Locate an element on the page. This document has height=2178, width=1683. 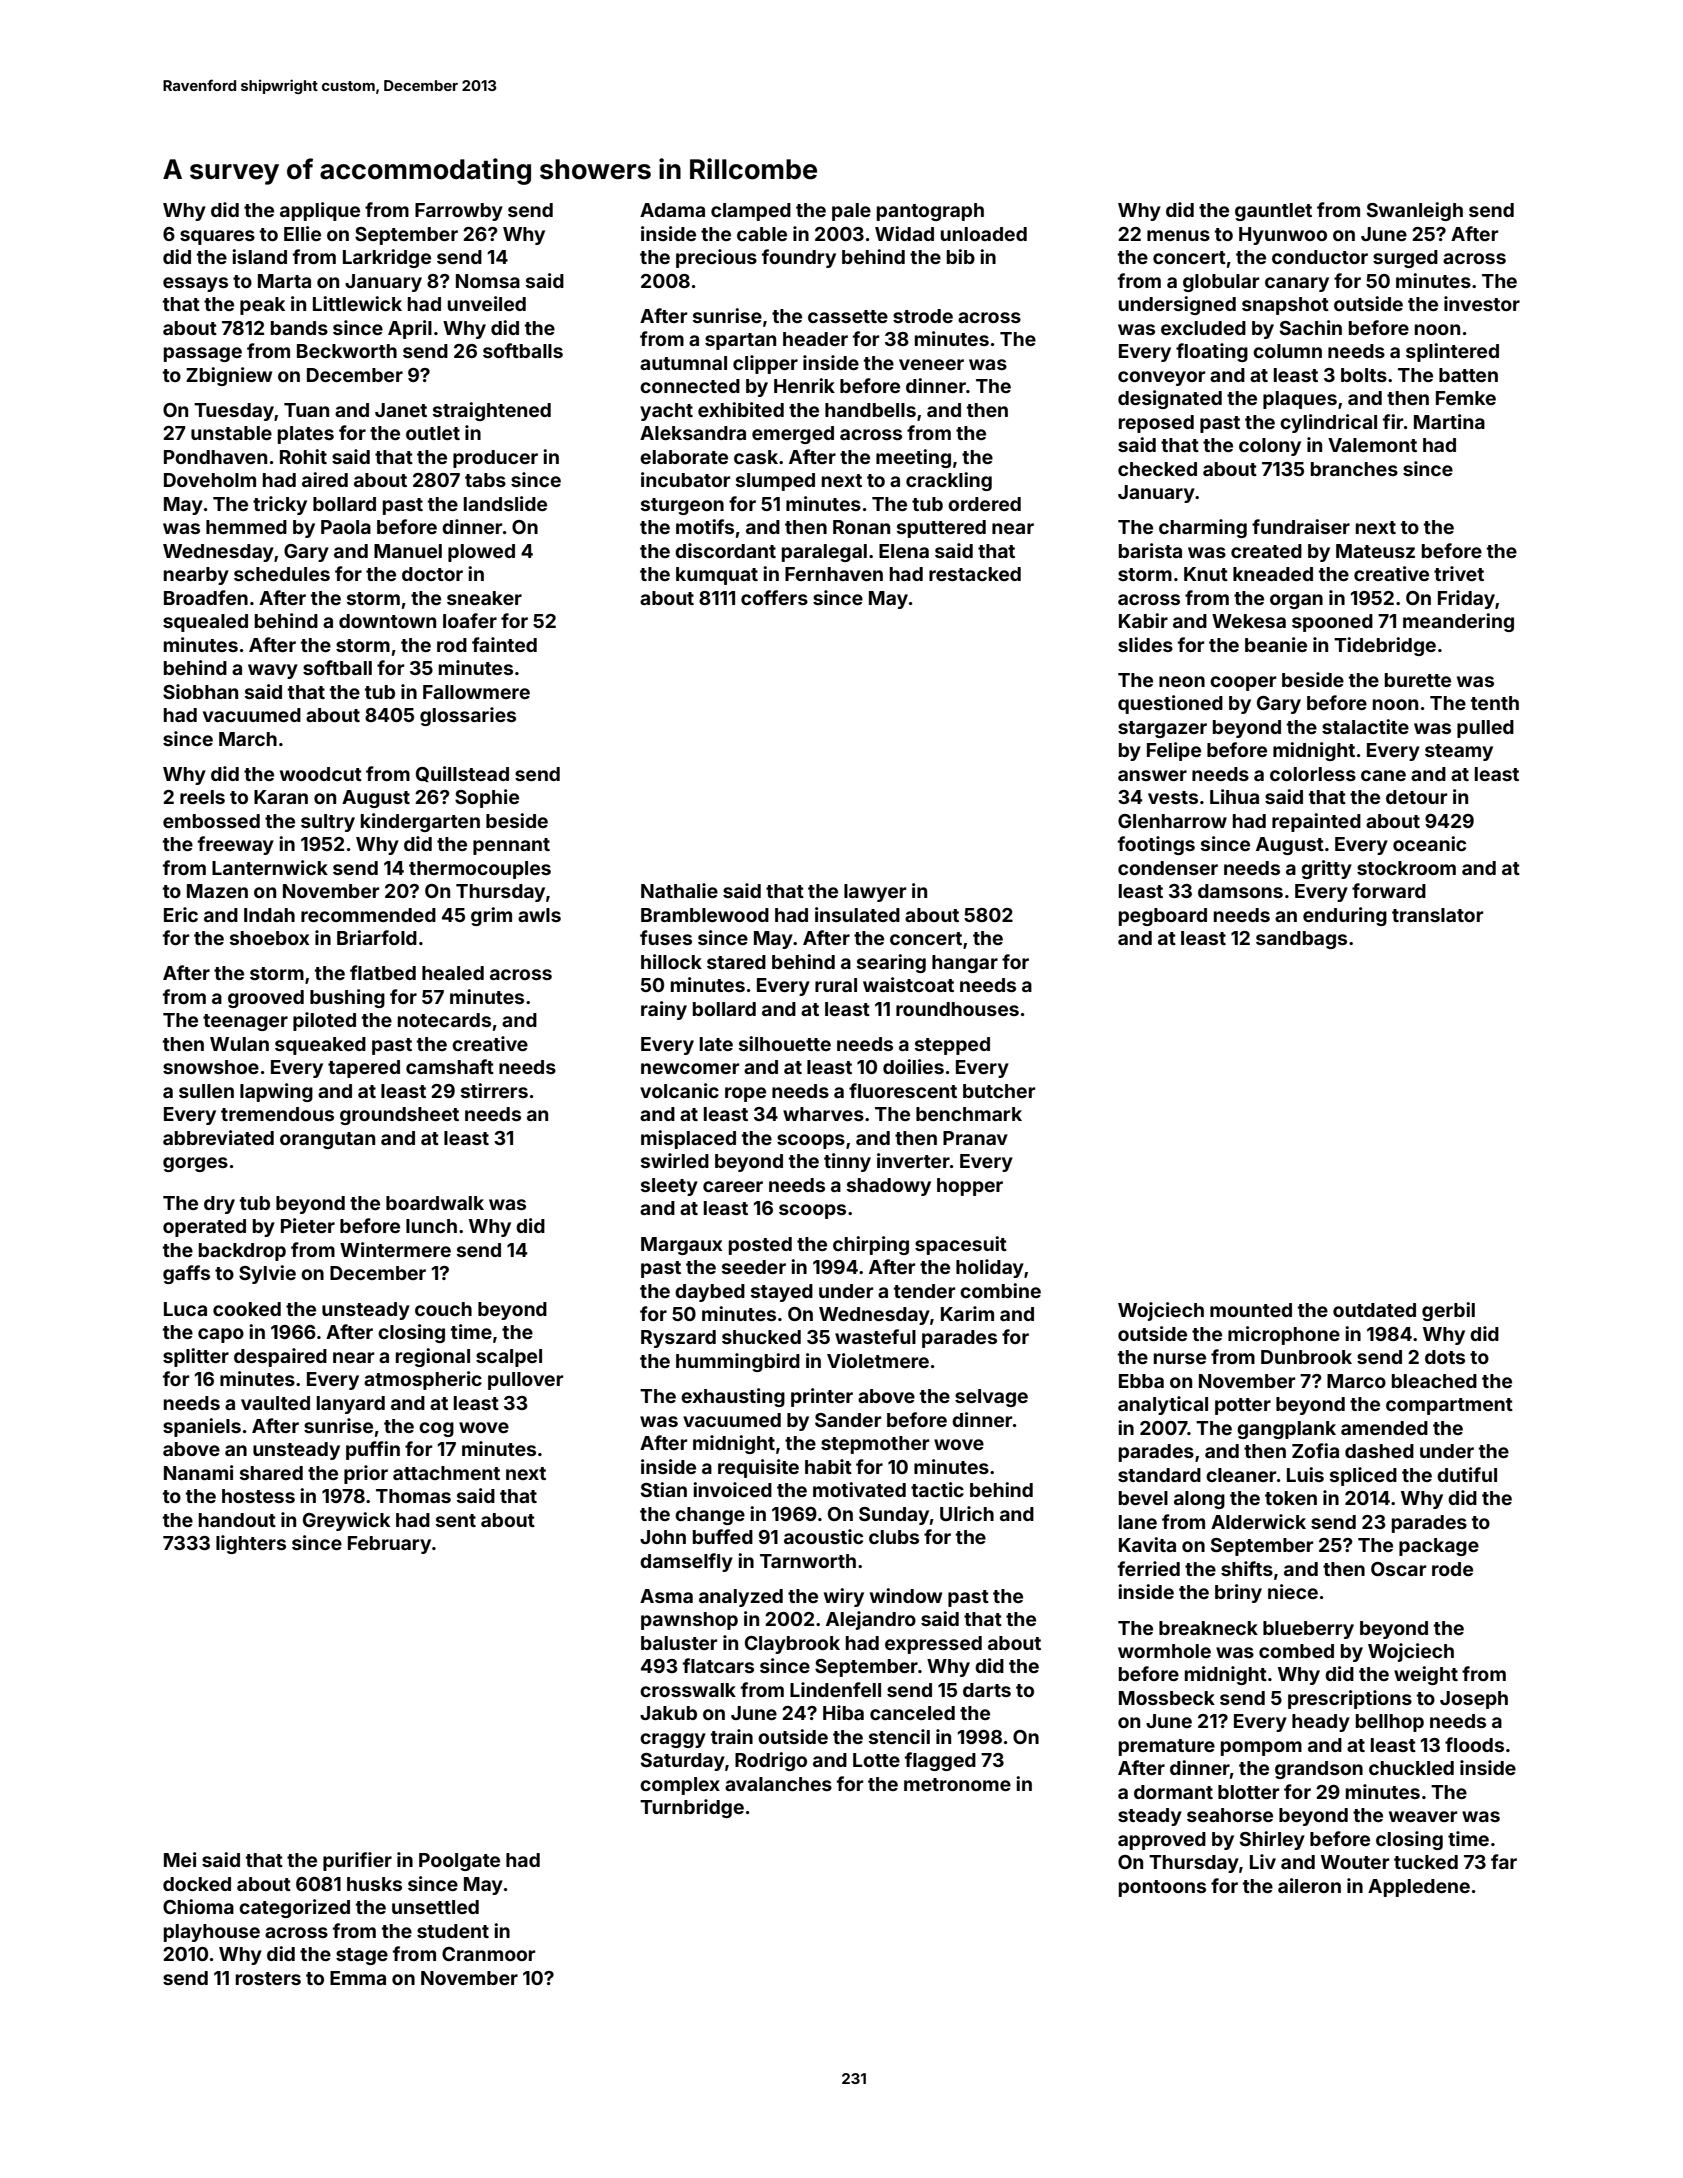
boardwalk is located at coordinates (435, 1203).
